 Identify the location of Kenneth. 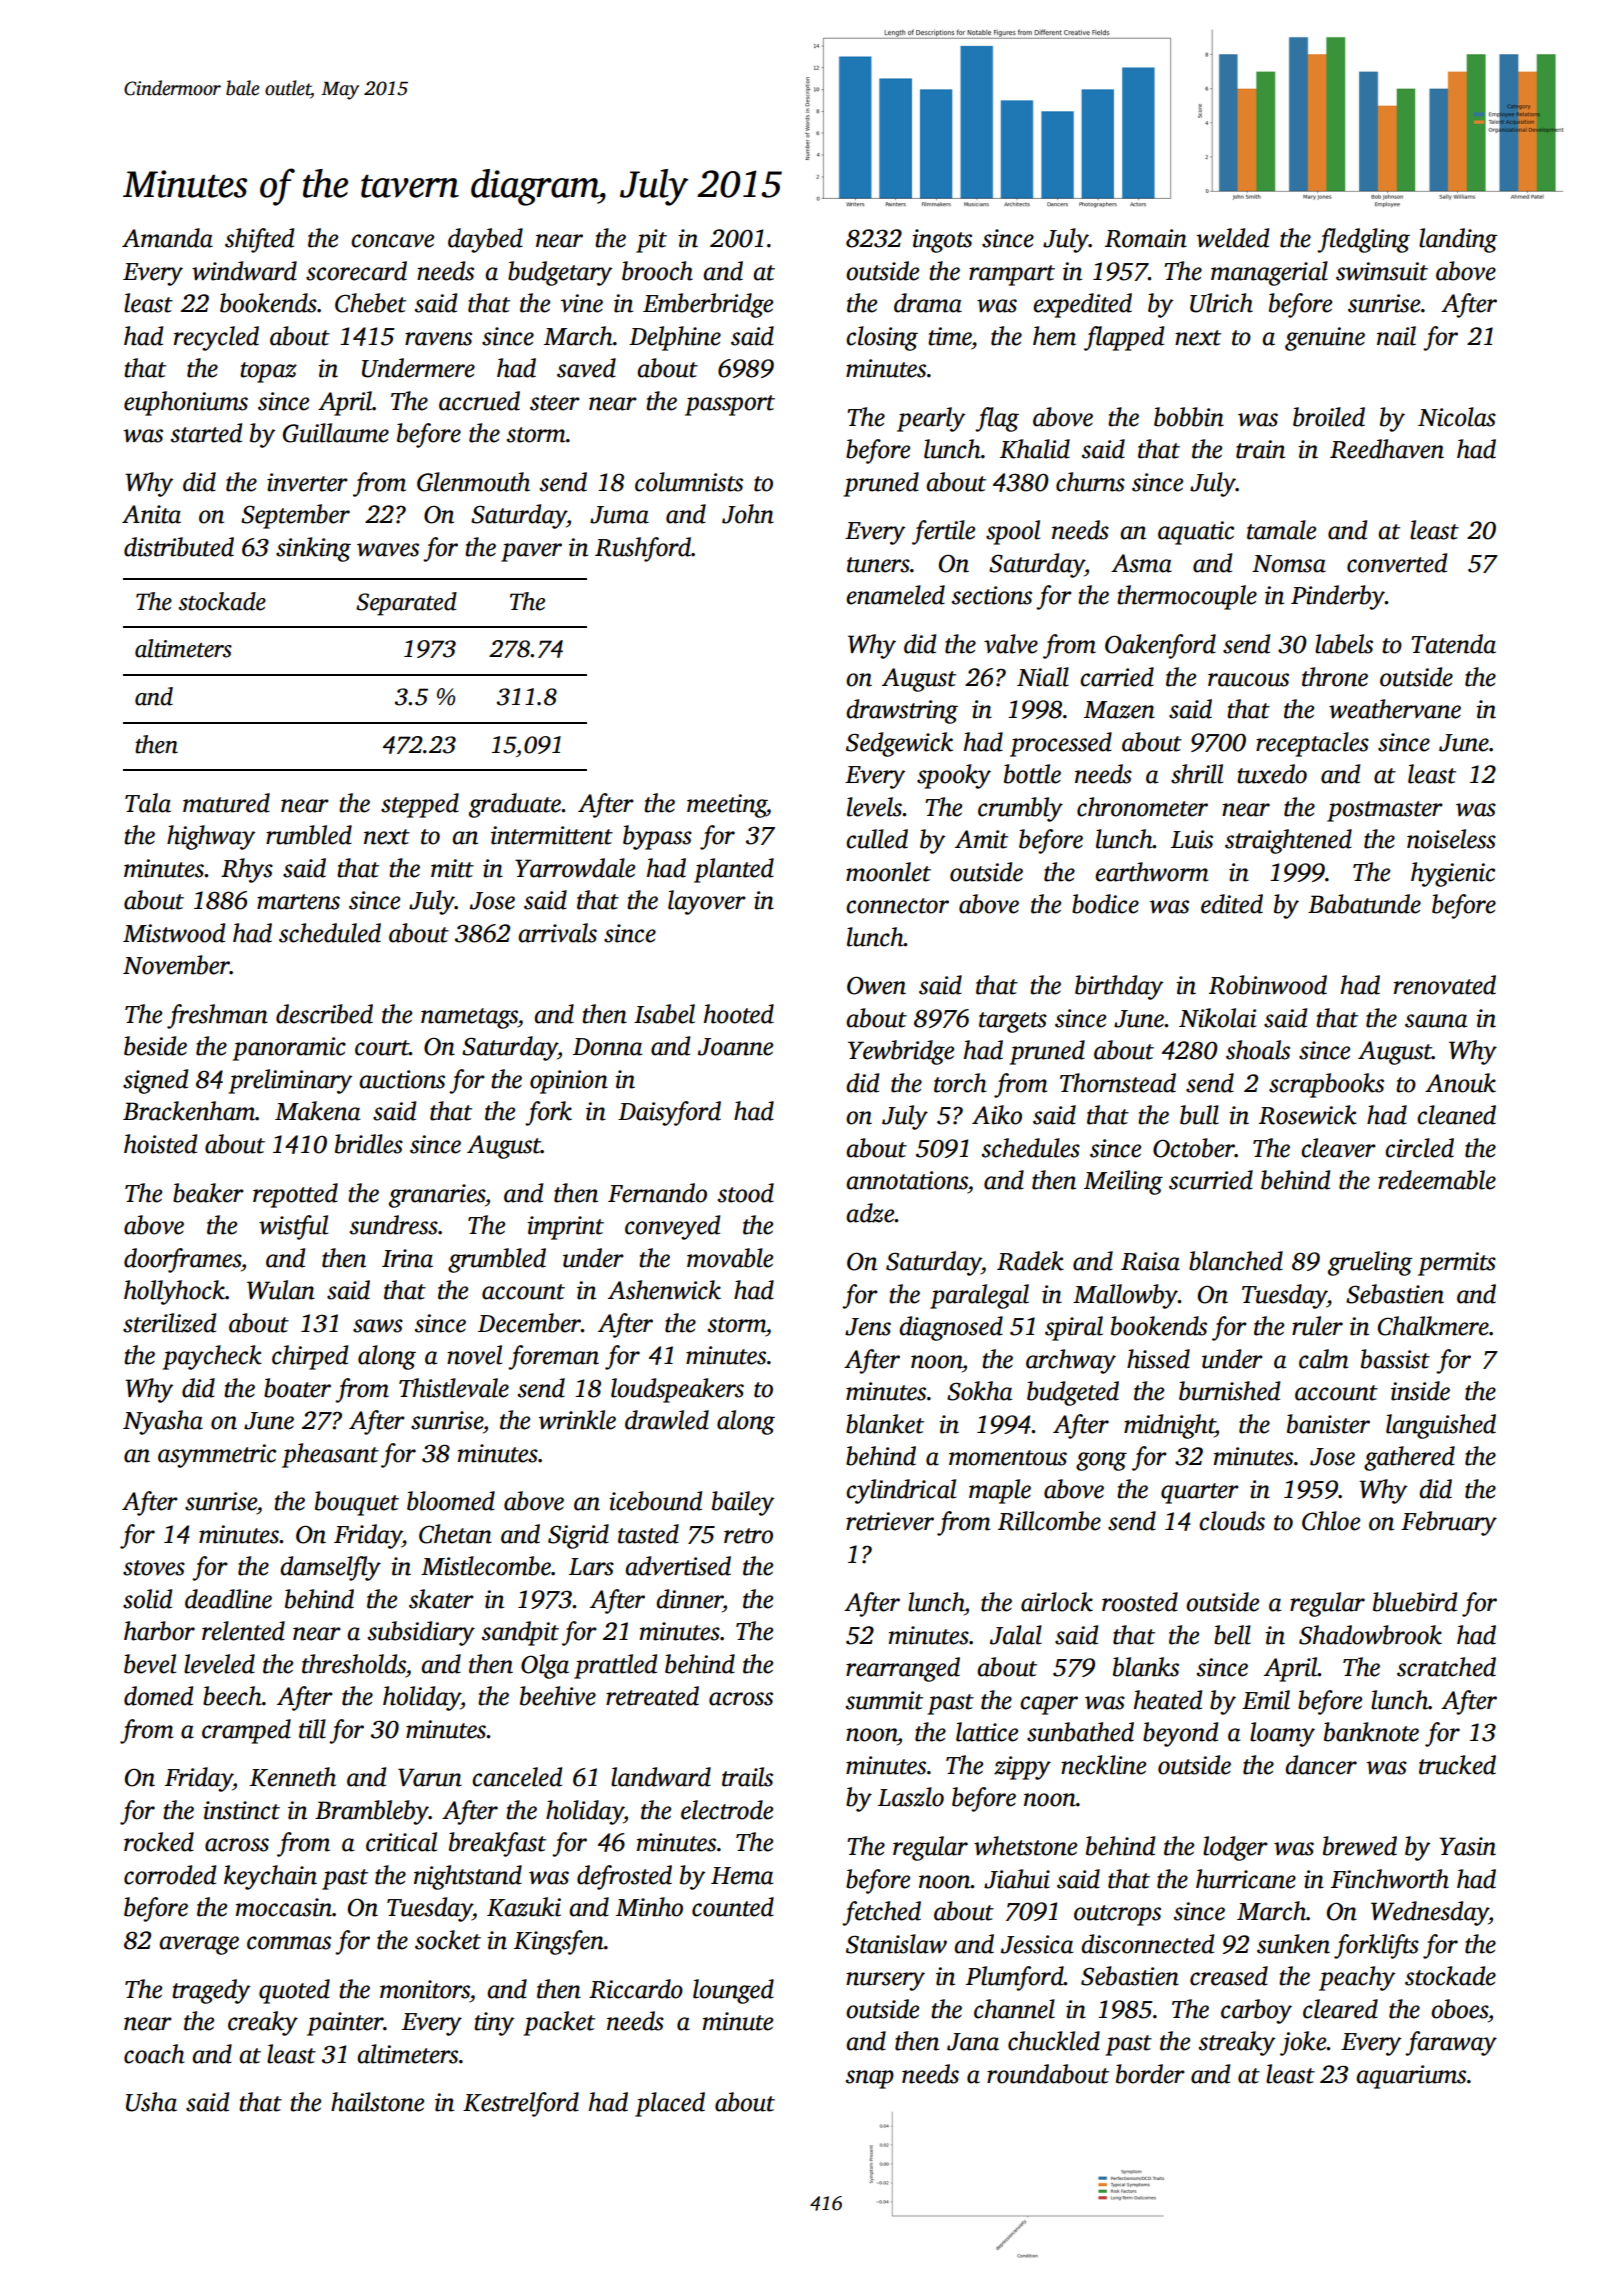
(293, 1777).
